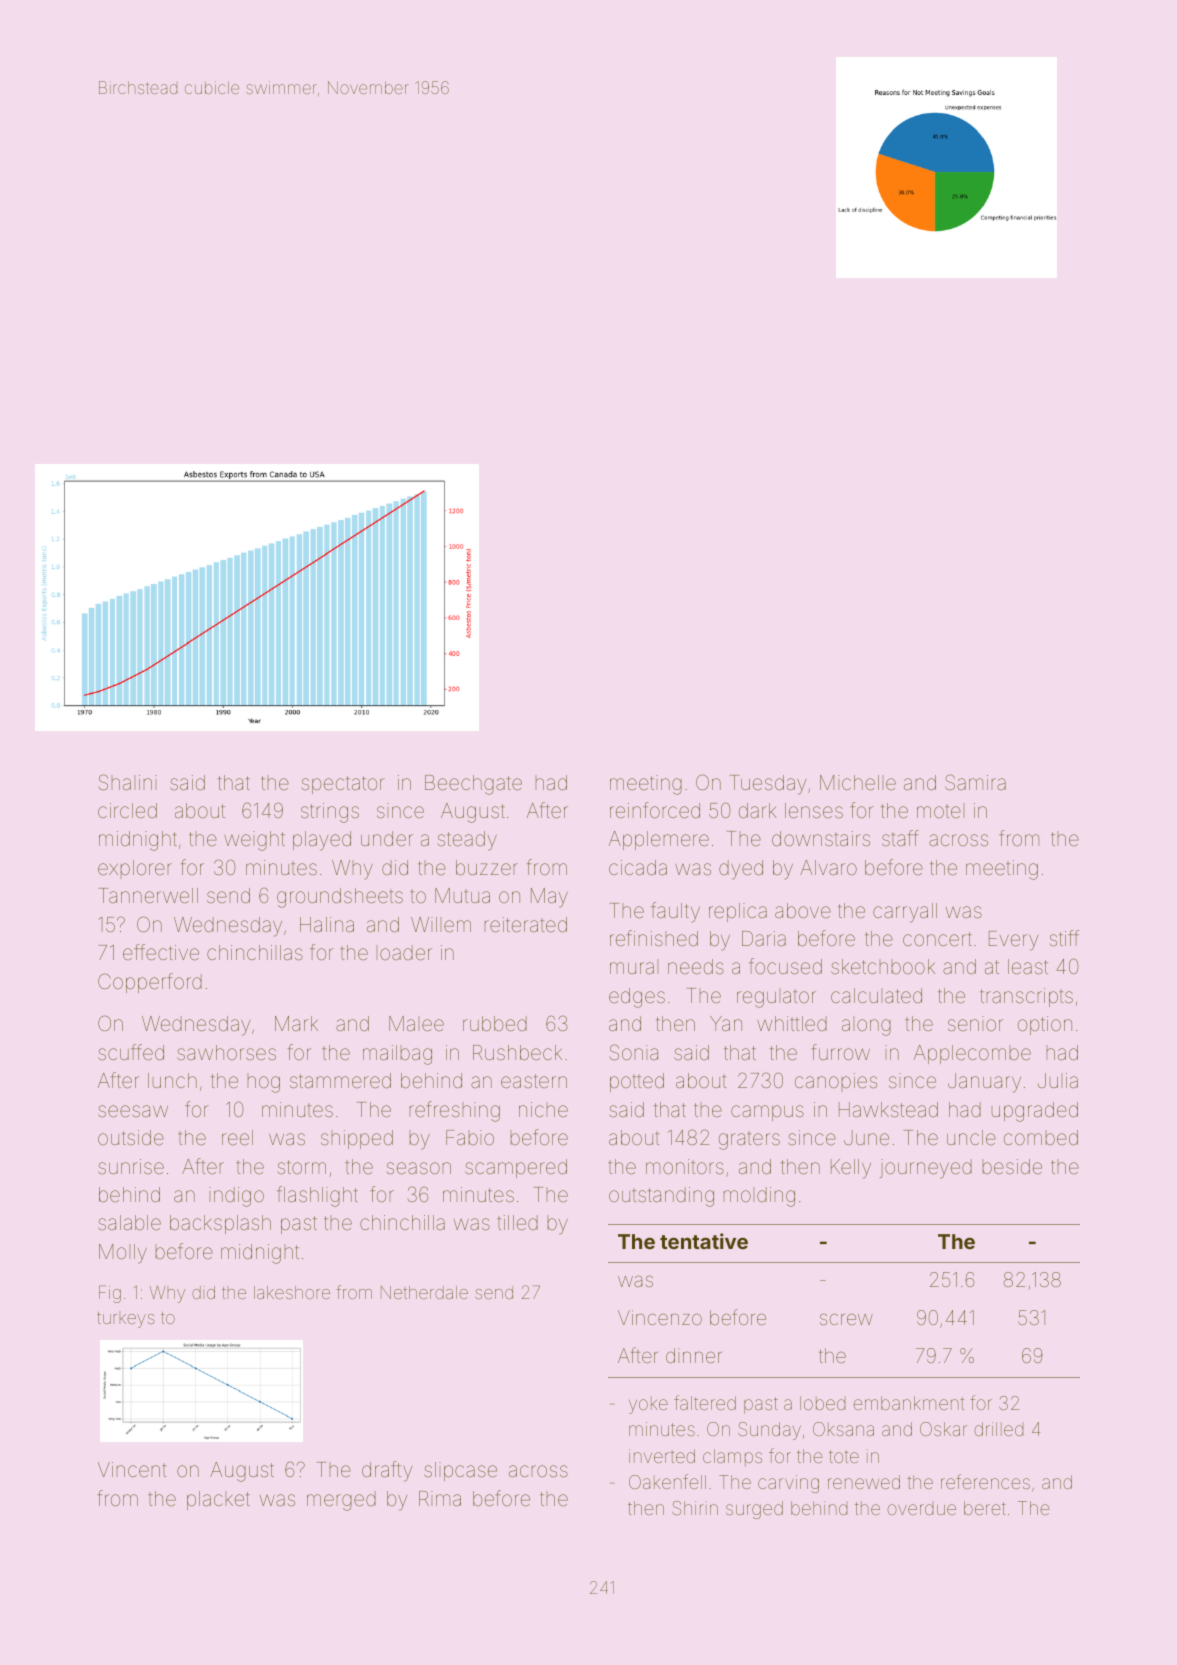 The width and height of the screenshot is (1177, 1665). I want to click on Beechgate, so click(473, 785).
